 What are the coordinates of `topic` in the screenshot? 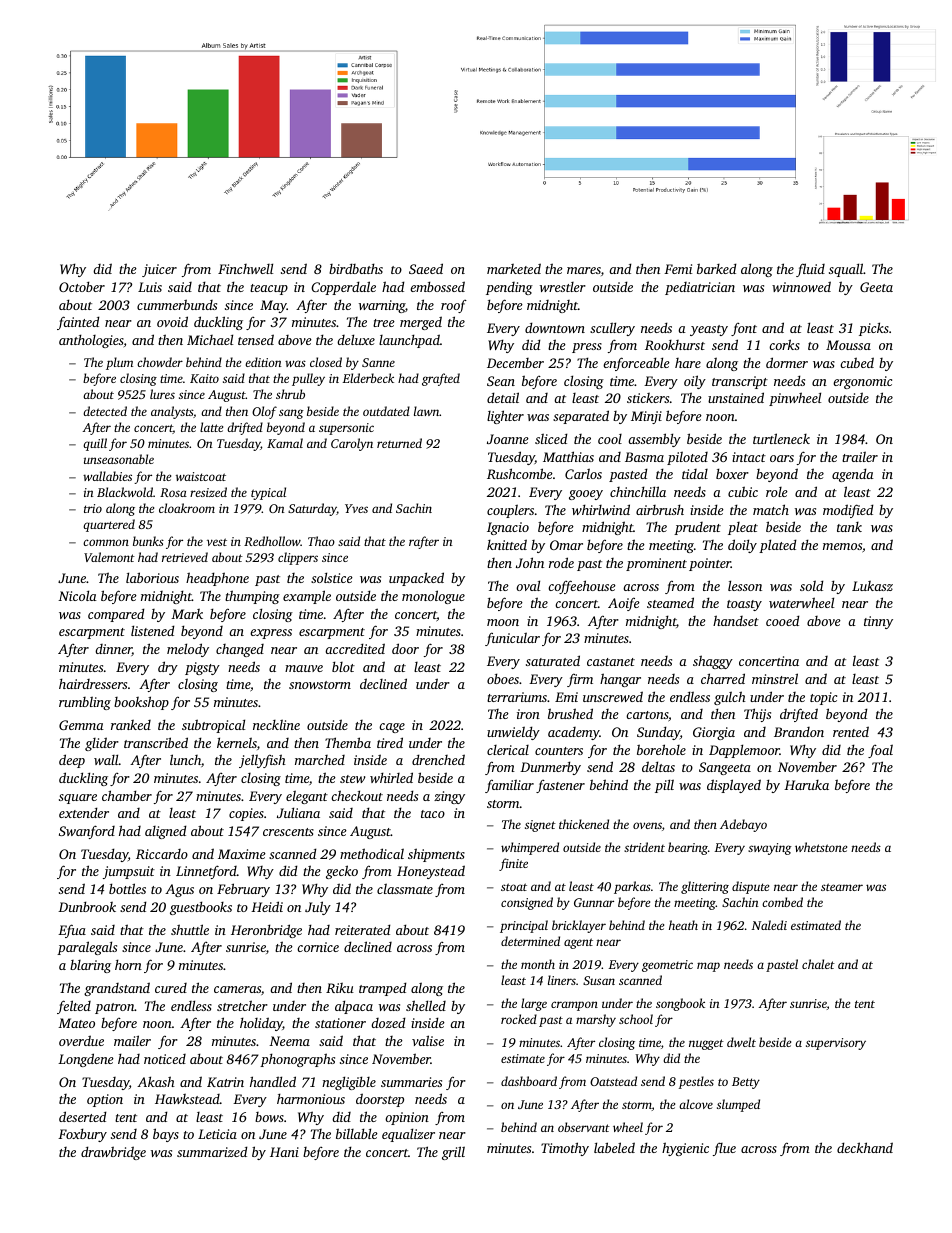 It's located at (823, 698).
